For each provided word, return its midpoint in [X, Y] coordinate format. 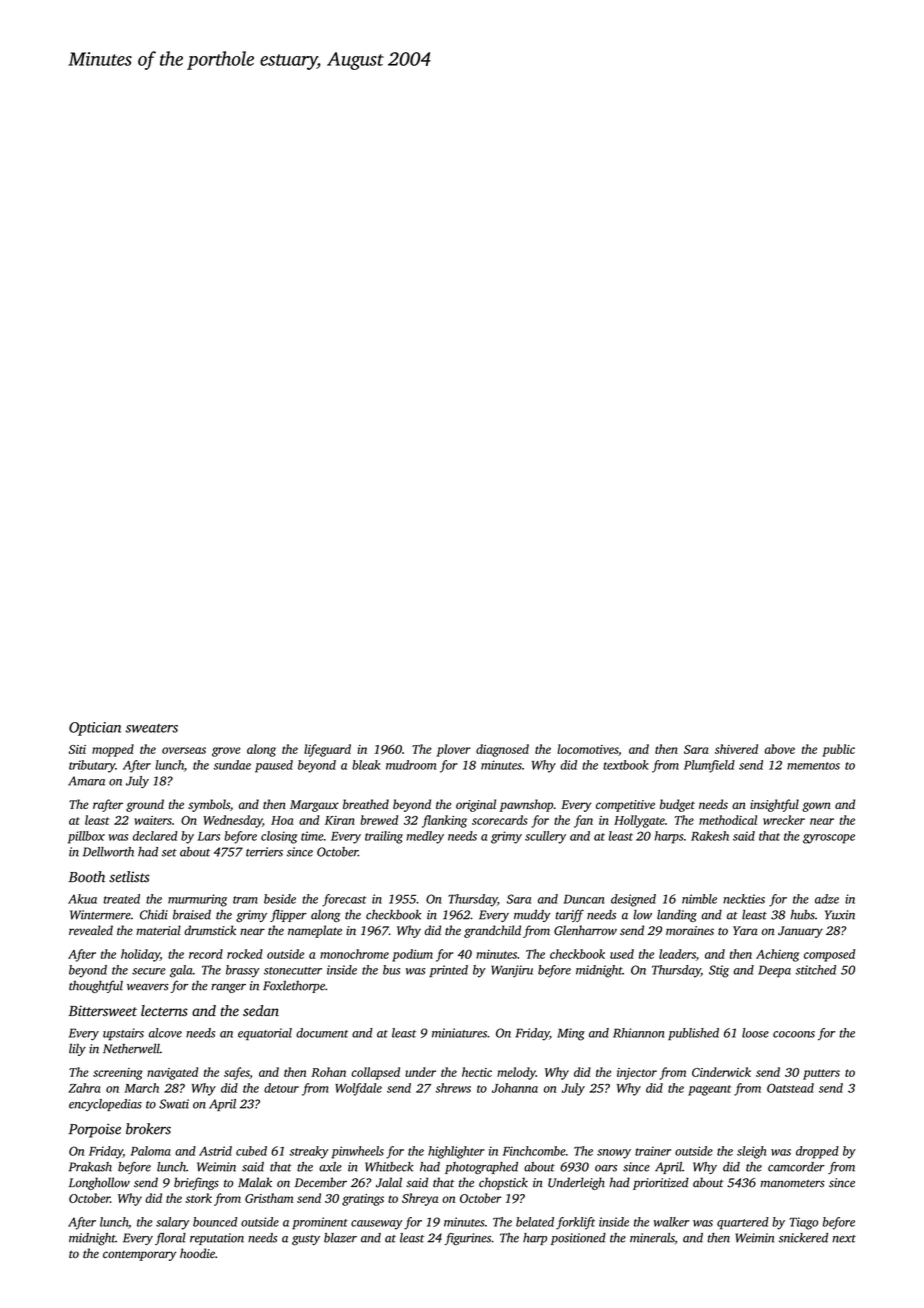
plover [454, 750]
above [780, 749]
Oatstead [790, 1088]
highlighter [456, 1152]
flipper [288, 915]
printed [448, 971]
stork [198, 1198]
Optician [95, 729]
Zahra [84, 1088]
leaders [677, 954]
